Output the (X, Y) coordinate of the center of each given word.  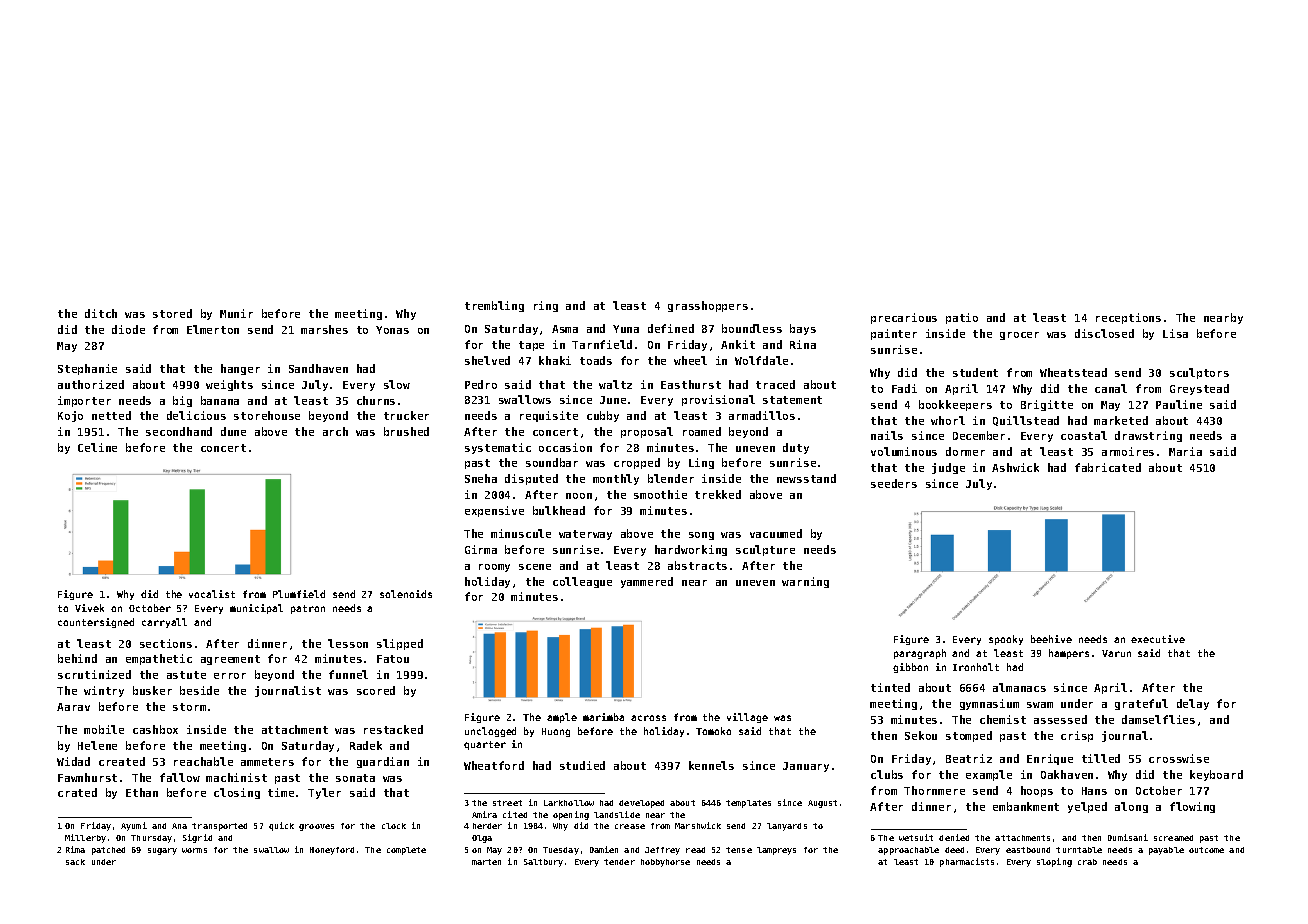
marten (486, 862)
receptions (1128, 318)
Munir (236, 313)
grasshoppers (708, 306)
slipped (400, 644)
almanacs (1019, 687)
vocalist (212, 594)
